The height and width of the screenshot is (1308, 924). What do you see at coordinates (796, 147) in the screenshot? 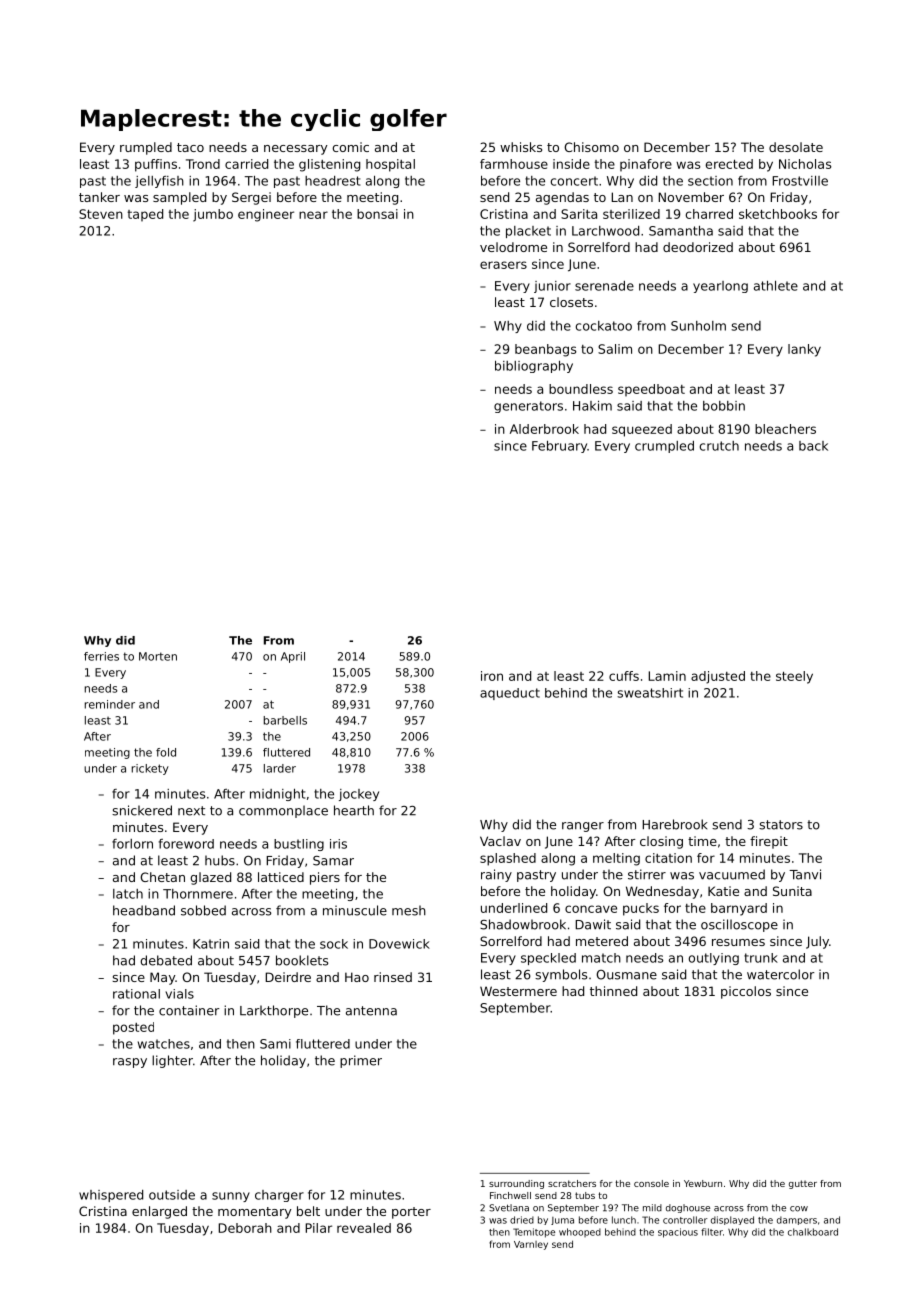
I see `desolate` at bounding box center [796, 147].
